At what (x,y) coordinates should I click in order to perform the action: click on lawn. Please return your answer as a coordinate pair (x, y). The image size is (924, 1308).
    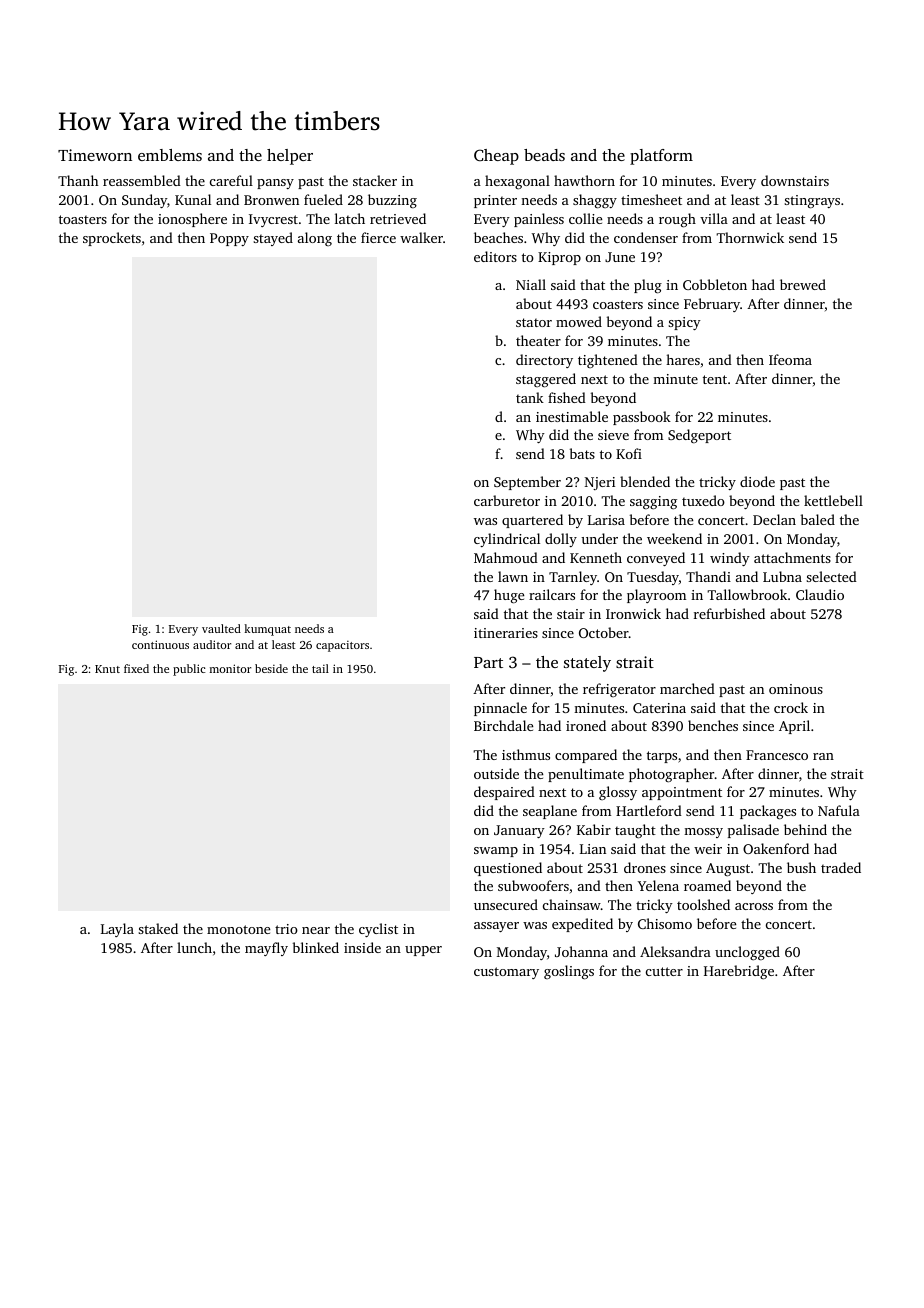
    Looking at the image, I should click on (513, 576).
